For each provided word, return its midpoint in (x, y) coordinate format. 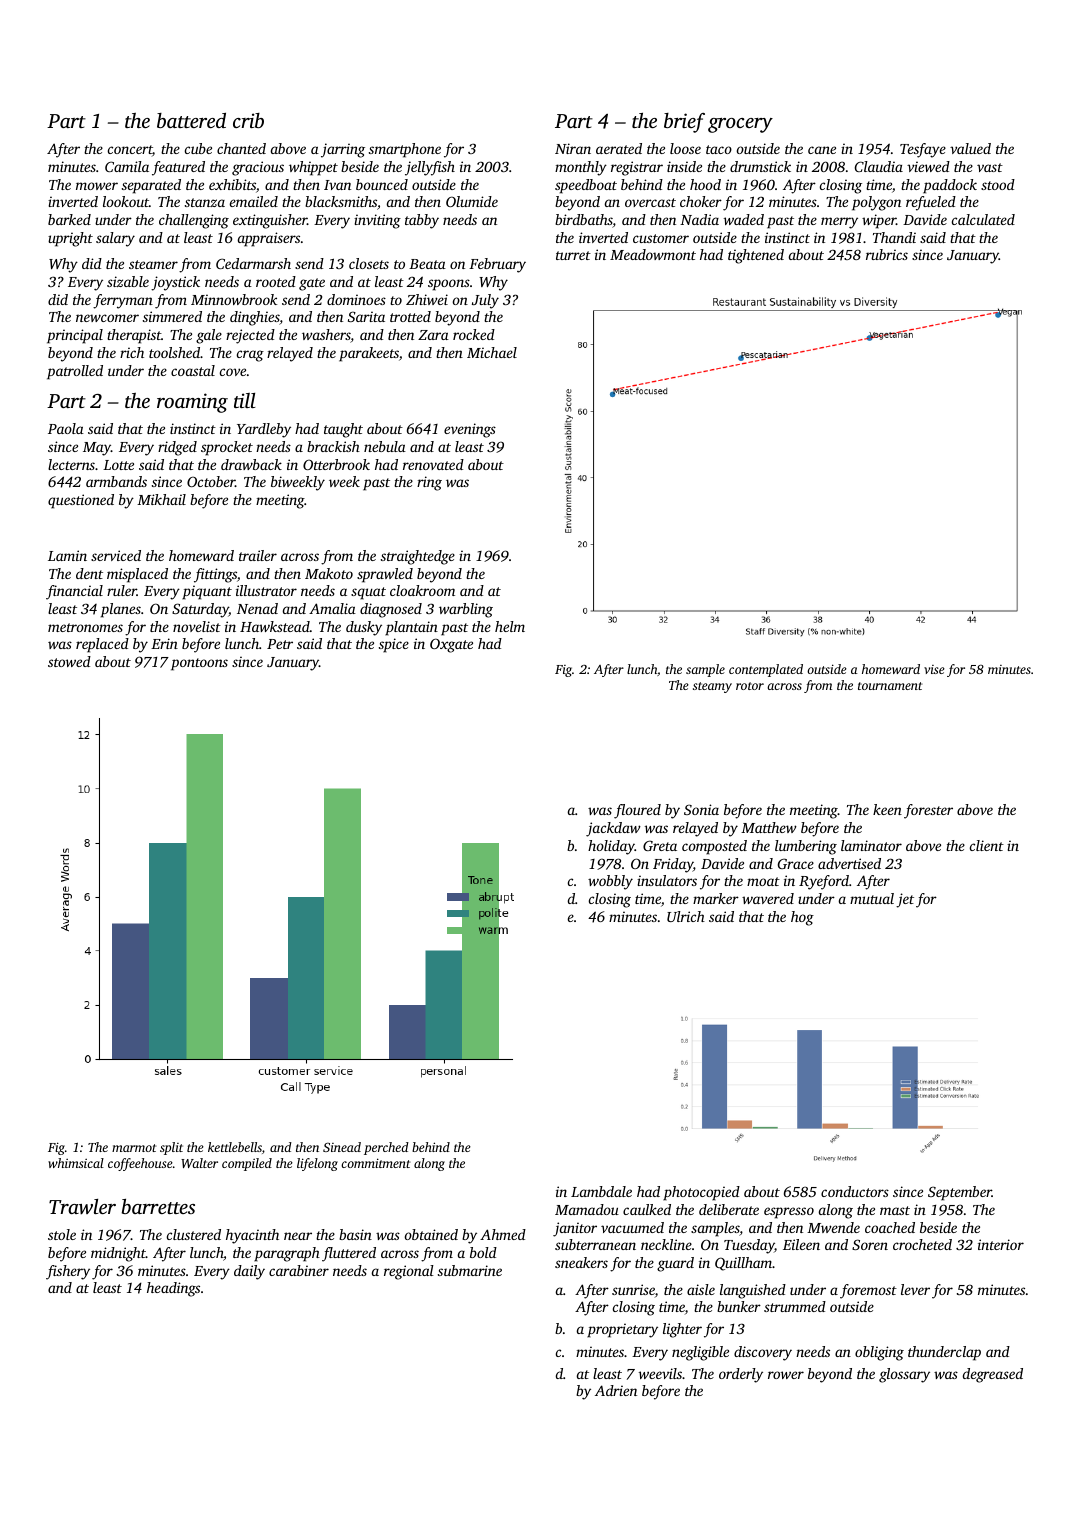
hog (802, 918)
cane (822, 150)
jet (905, 900)
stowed (69, 661)
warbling (466, 610)
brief (684, 123)
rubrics (887, 254)
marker (716, 898)
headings (173, 1289)
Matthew (769, 827)
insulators (667, 880)
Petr (280, 644)
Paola (66, 428)
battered (191, 120)
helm (510, 626)
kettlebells (235, 1147)
